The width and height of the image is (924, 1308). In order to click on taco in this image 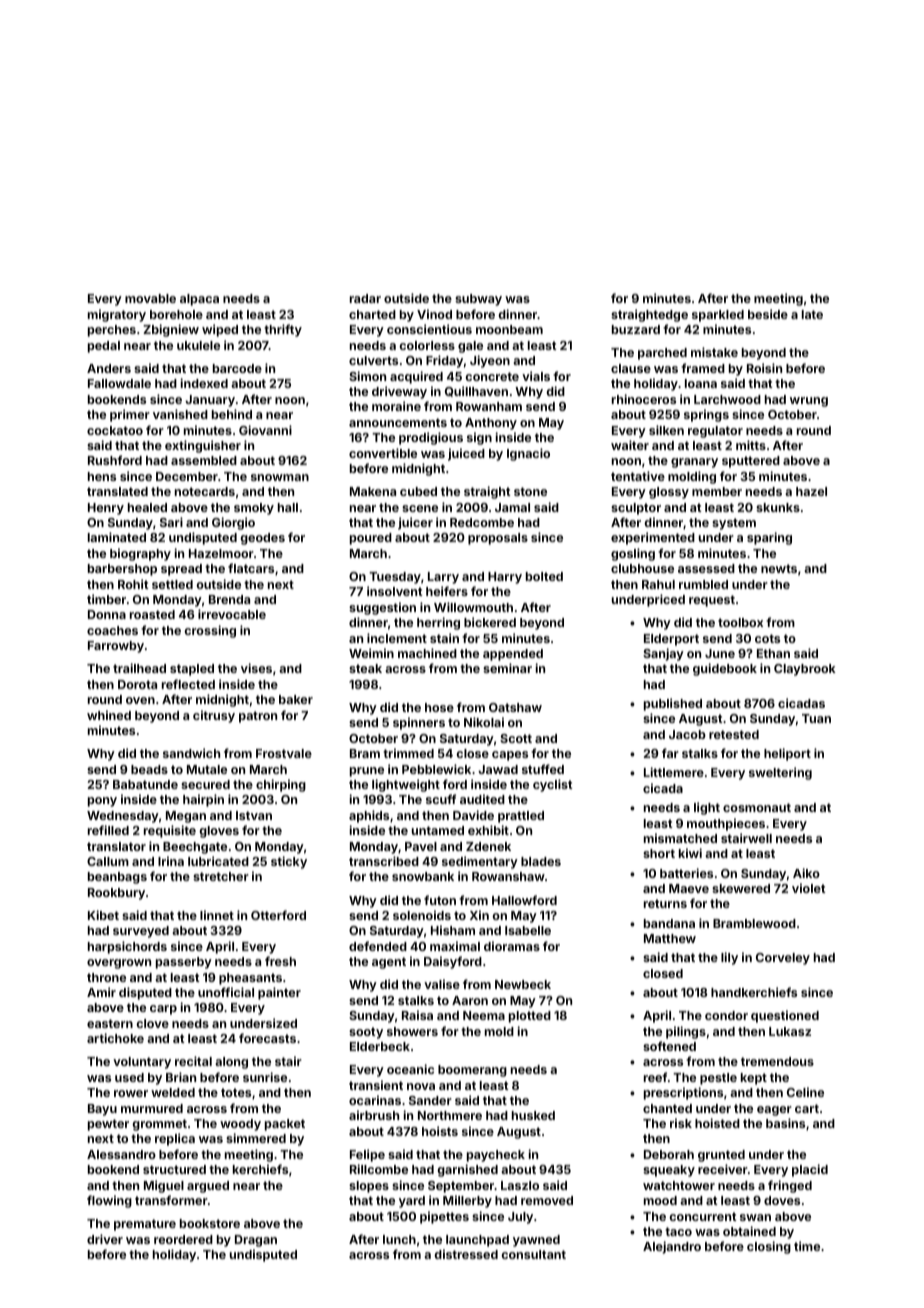, I will do `click(678, 1231)`.
